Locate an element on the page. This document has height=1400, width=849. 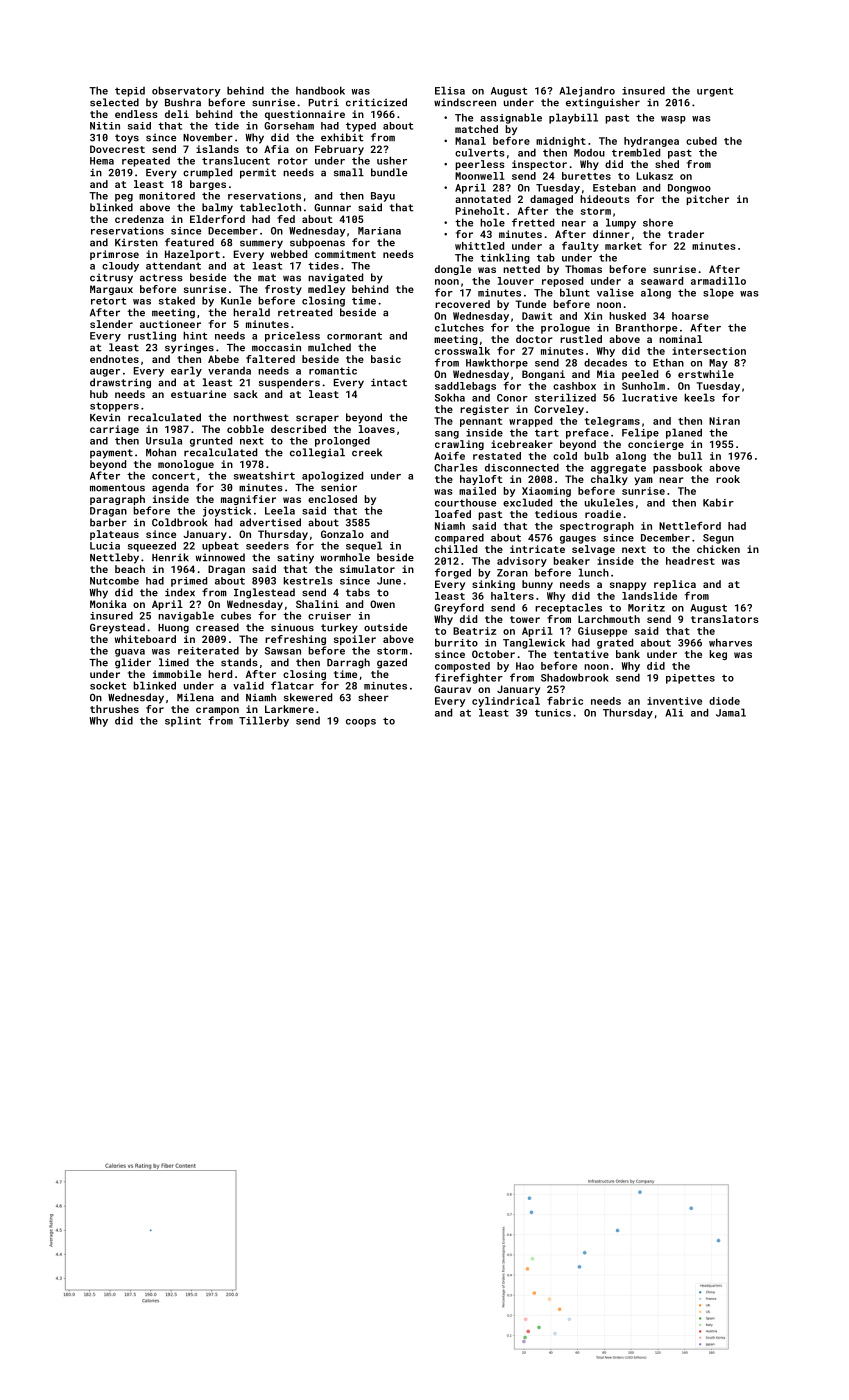
ukuleles is located at coordinates (609, 502).
